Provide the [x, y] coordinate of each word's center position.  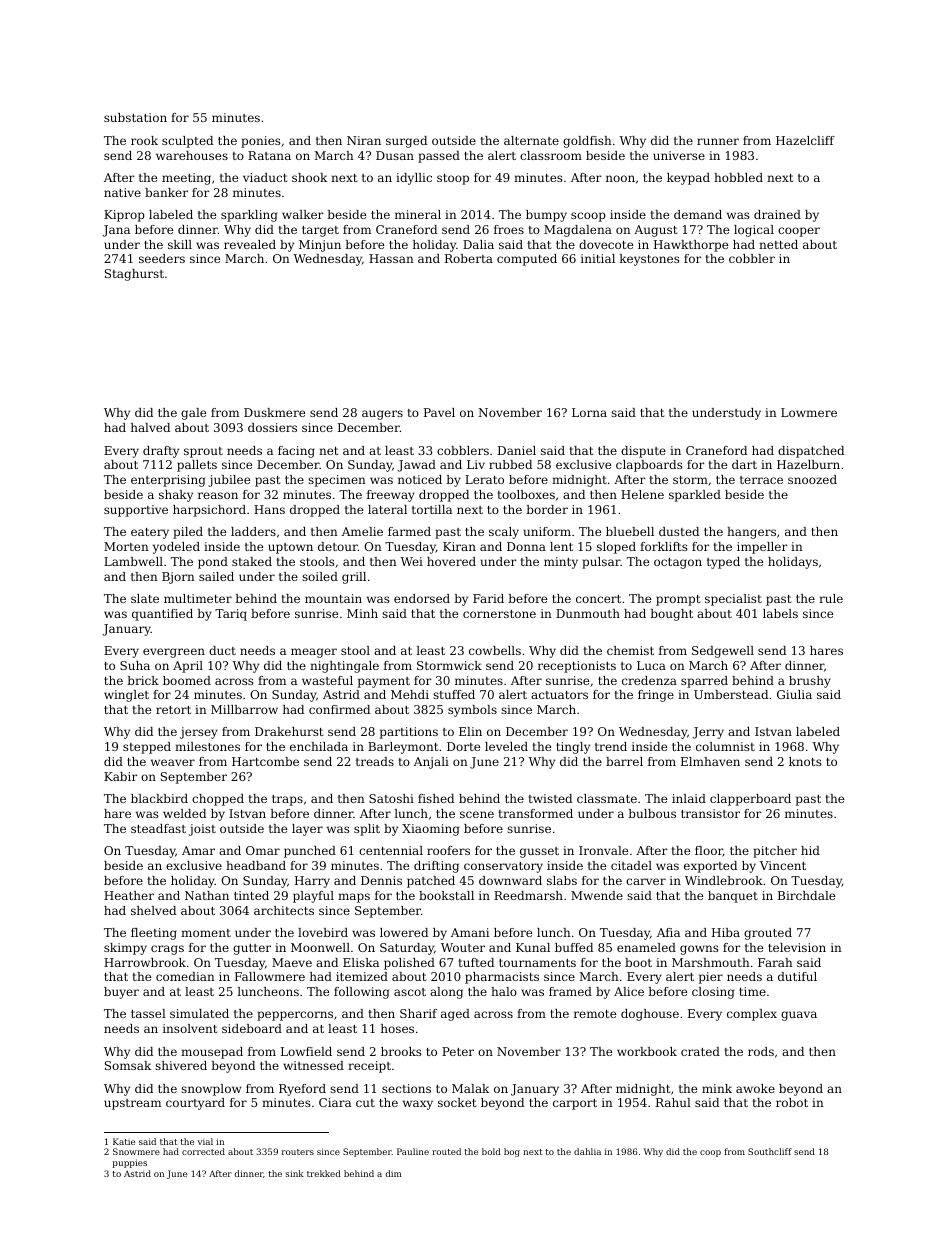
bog [512, 1152]
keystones [650, 260]
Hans [269, 509]
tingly [573, 748]
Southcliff [770, 1151]
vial [205, 1141]
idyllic [414, 179]
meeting [186, 179]
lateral [387, 509]
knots [805, 761]
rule [831, 598]
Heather [129, 895]
